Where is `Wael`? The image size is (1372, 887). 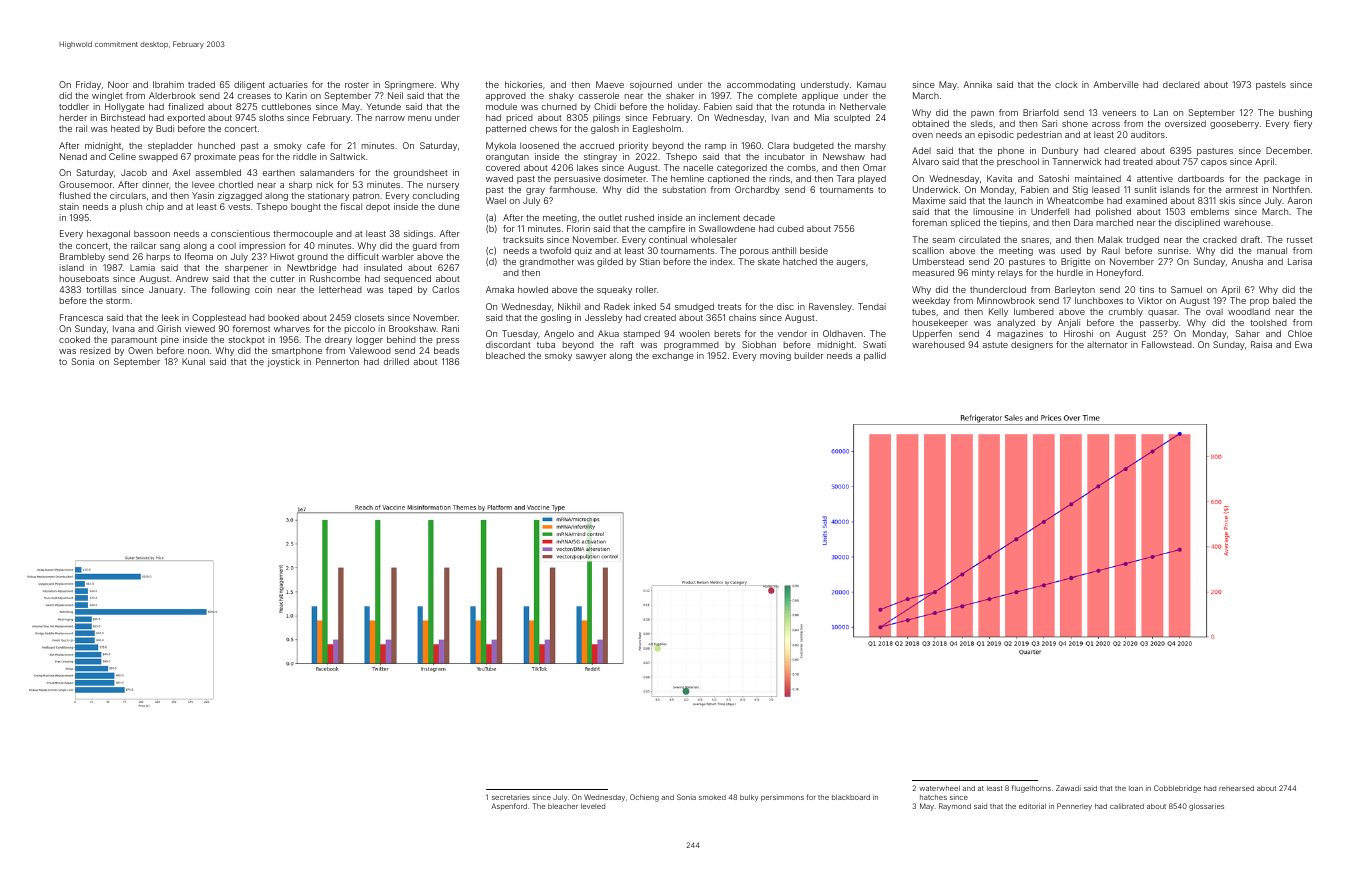 Wael is located at coordinates (496, 200).
